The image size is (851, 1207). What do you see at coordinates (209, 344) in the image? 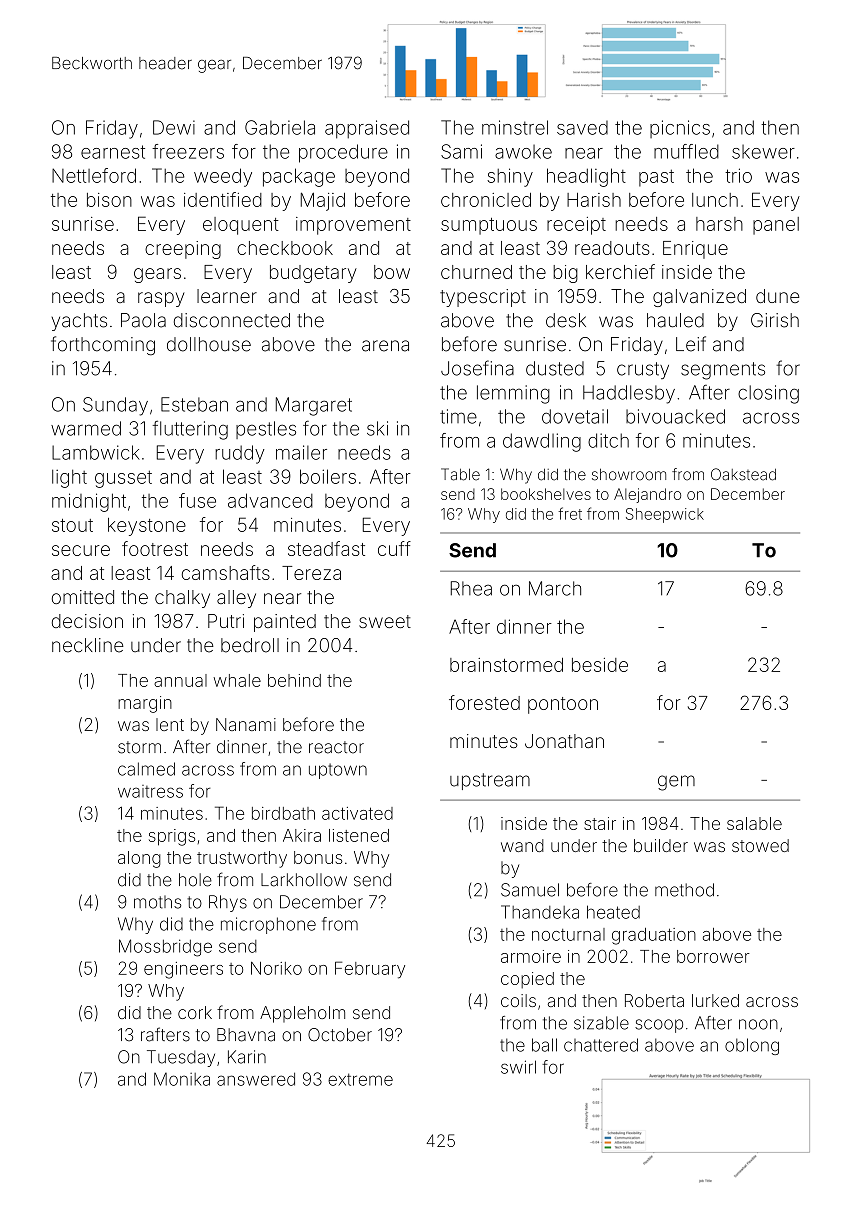
I see `dollhouse` at bounding box center [209, 344].
